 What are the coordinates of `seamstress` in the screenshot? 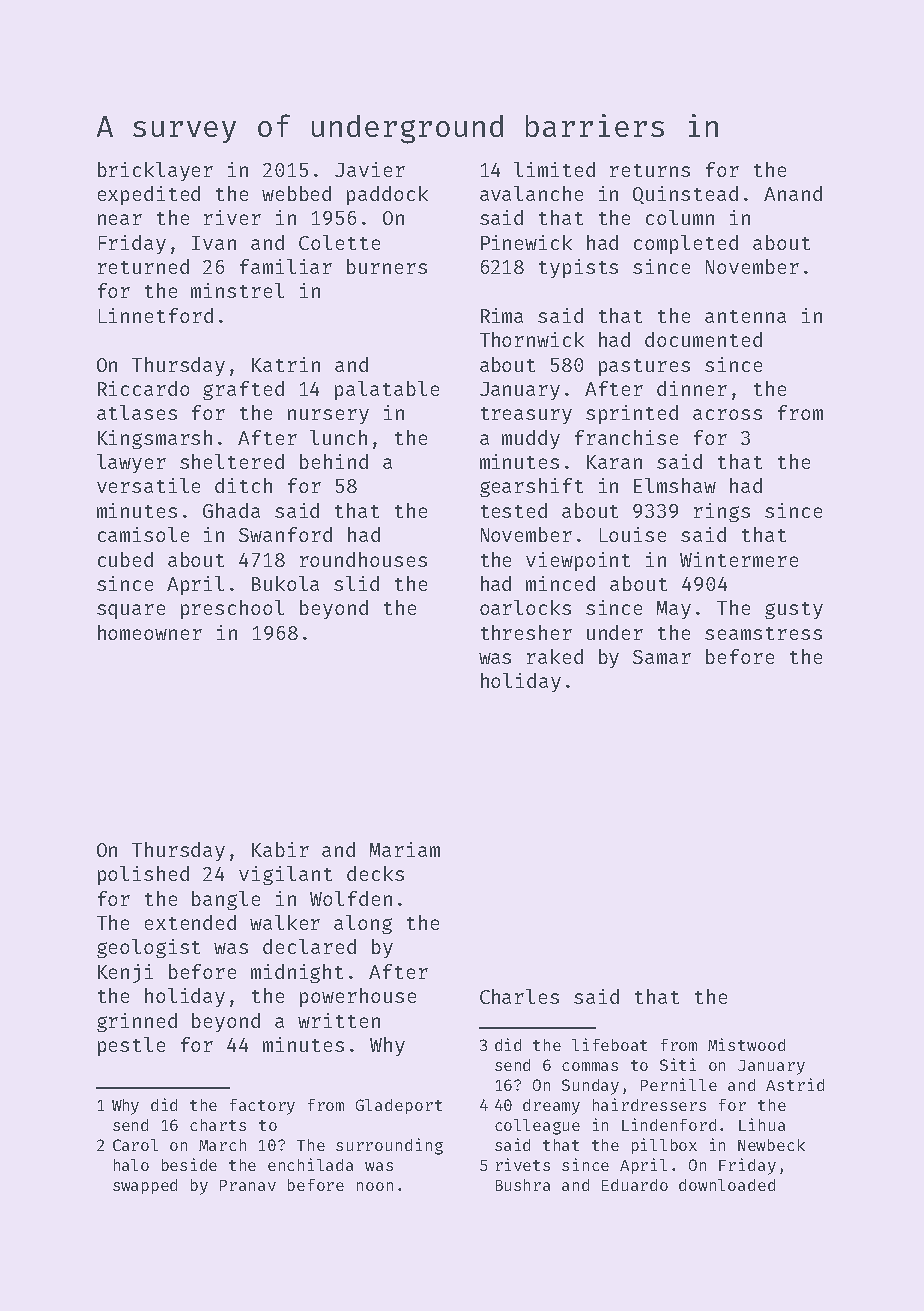 It's located at (763, 633).
